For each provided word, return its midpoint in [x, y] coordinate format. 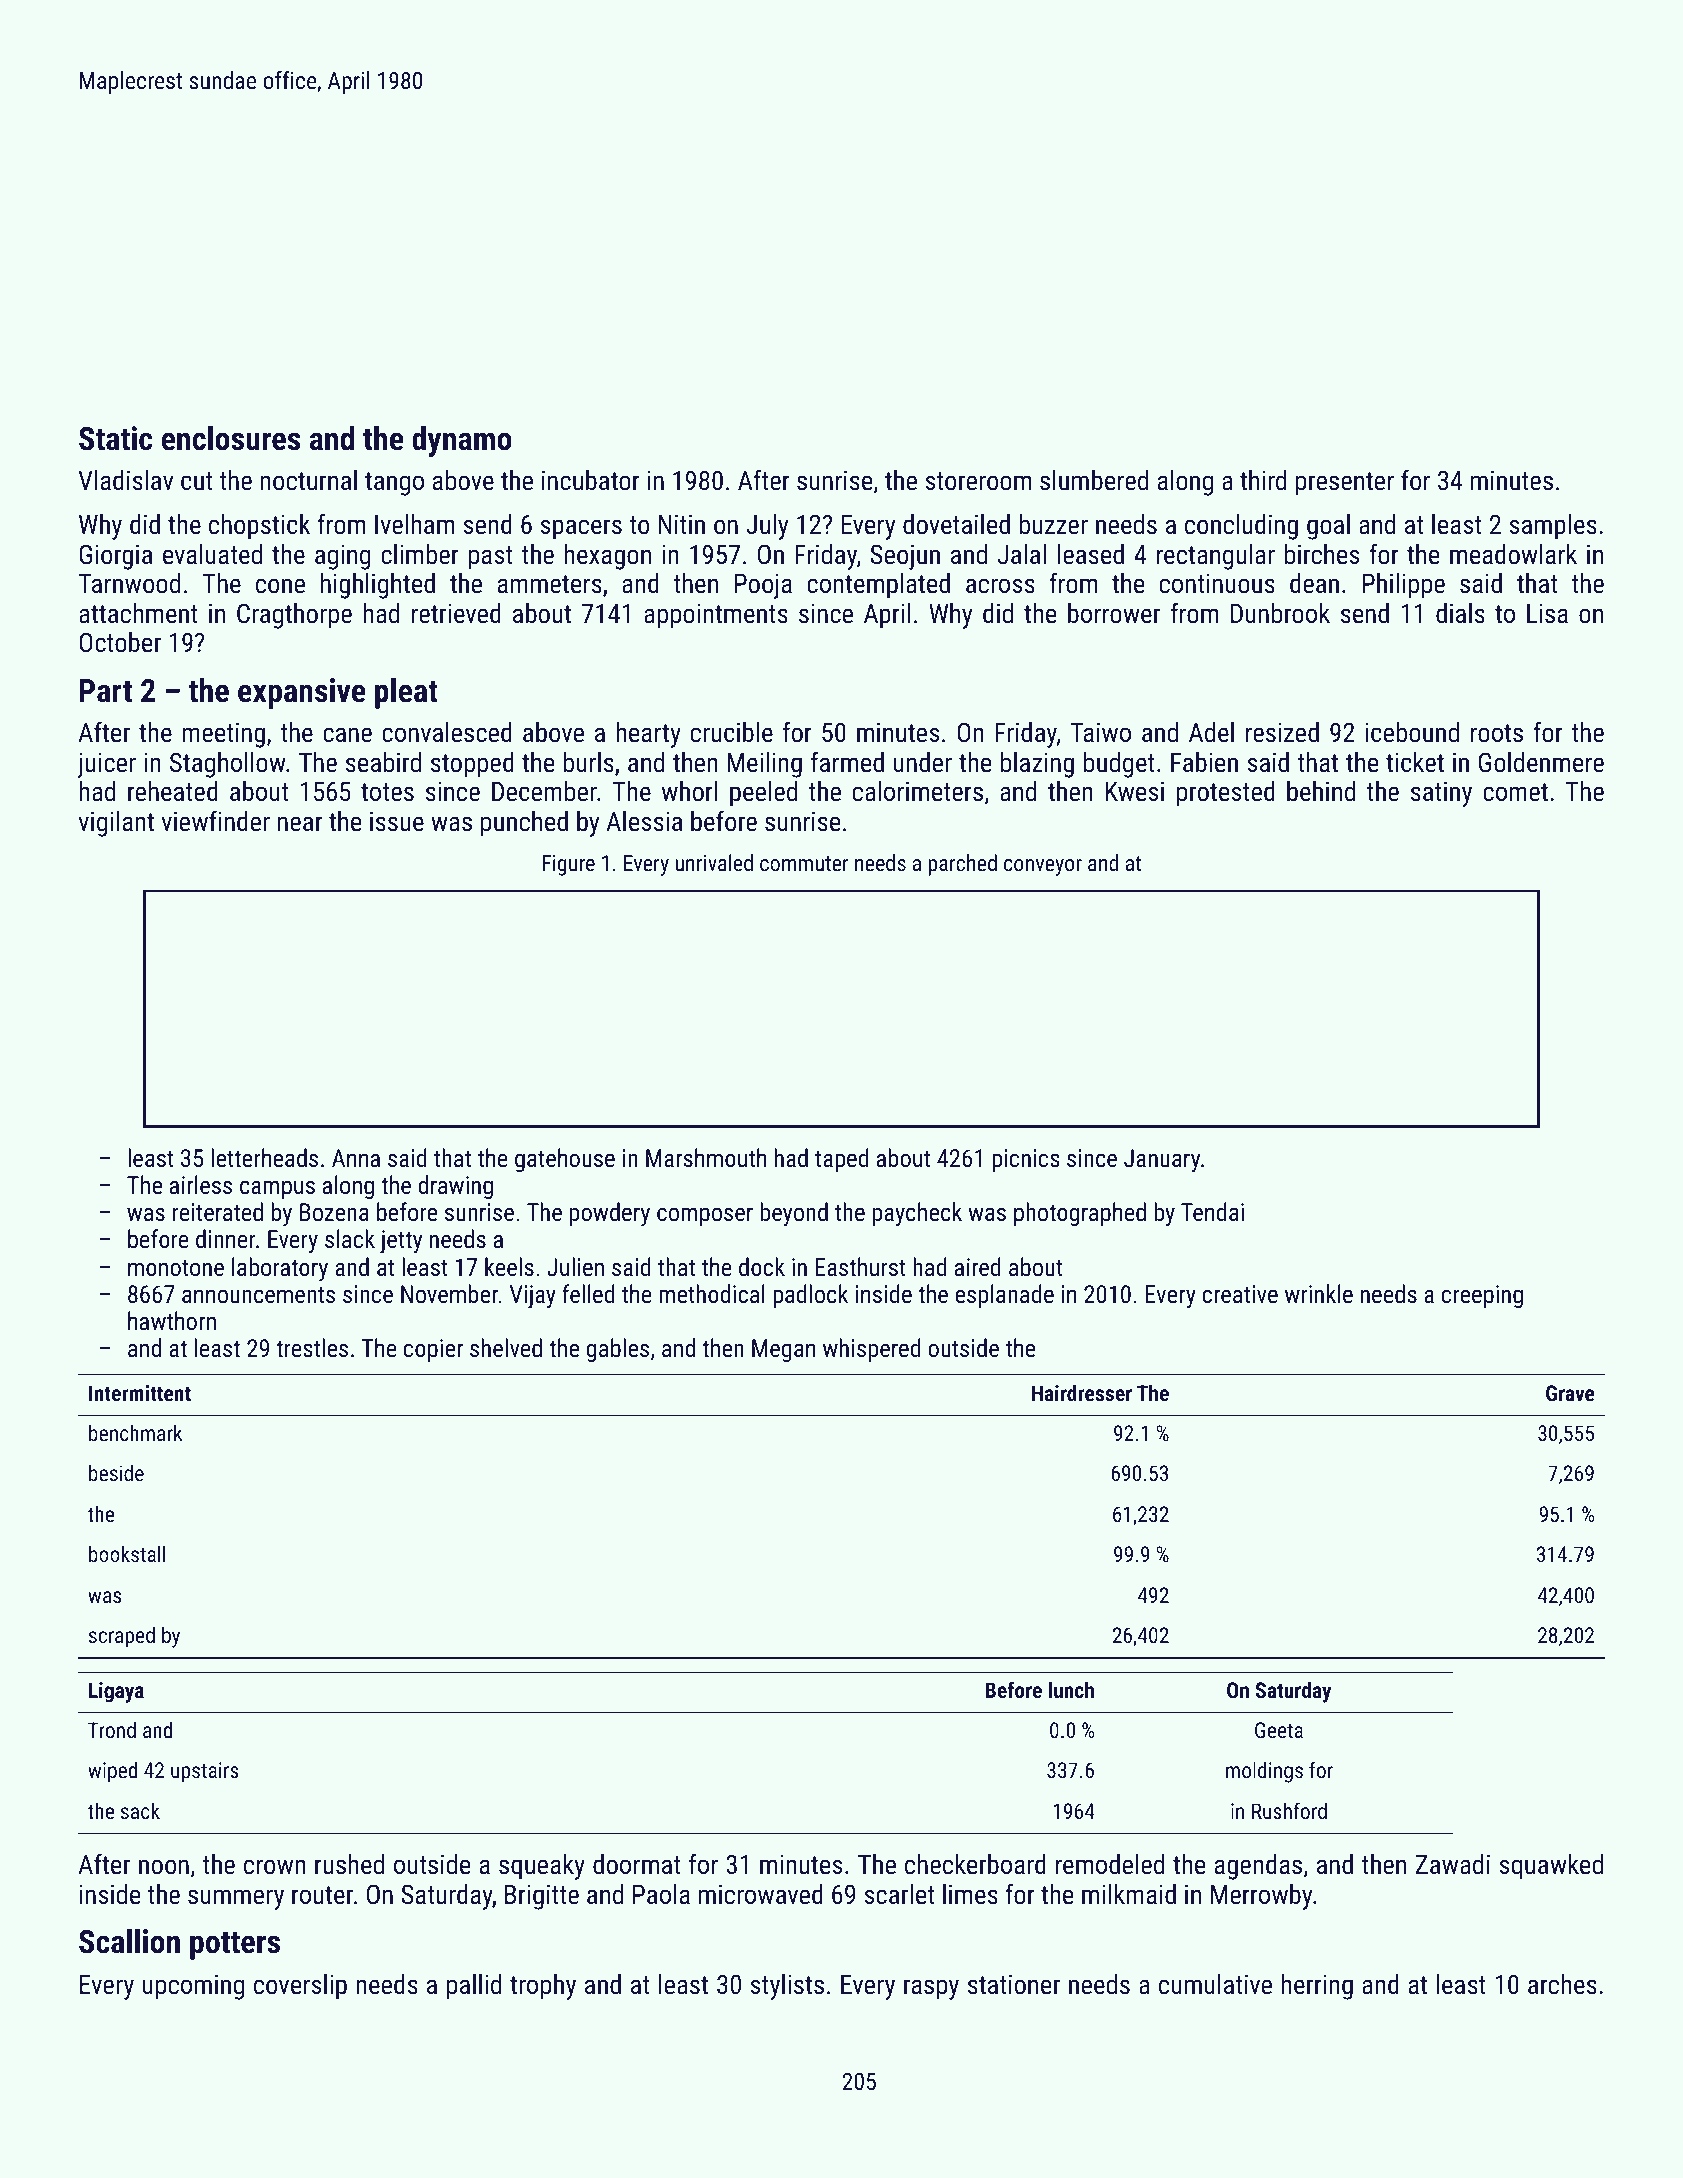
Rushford [1289, 1810]
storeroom [978, 481]
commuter [804, 863]
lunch [1071, 1689]
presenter [1345, 484]
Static [115, 438]
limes [970, 1894]
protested [1226, 794]
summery [236, 1899]
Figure [568, 865]
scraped [122, 1637]
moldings [1264, 1772]
